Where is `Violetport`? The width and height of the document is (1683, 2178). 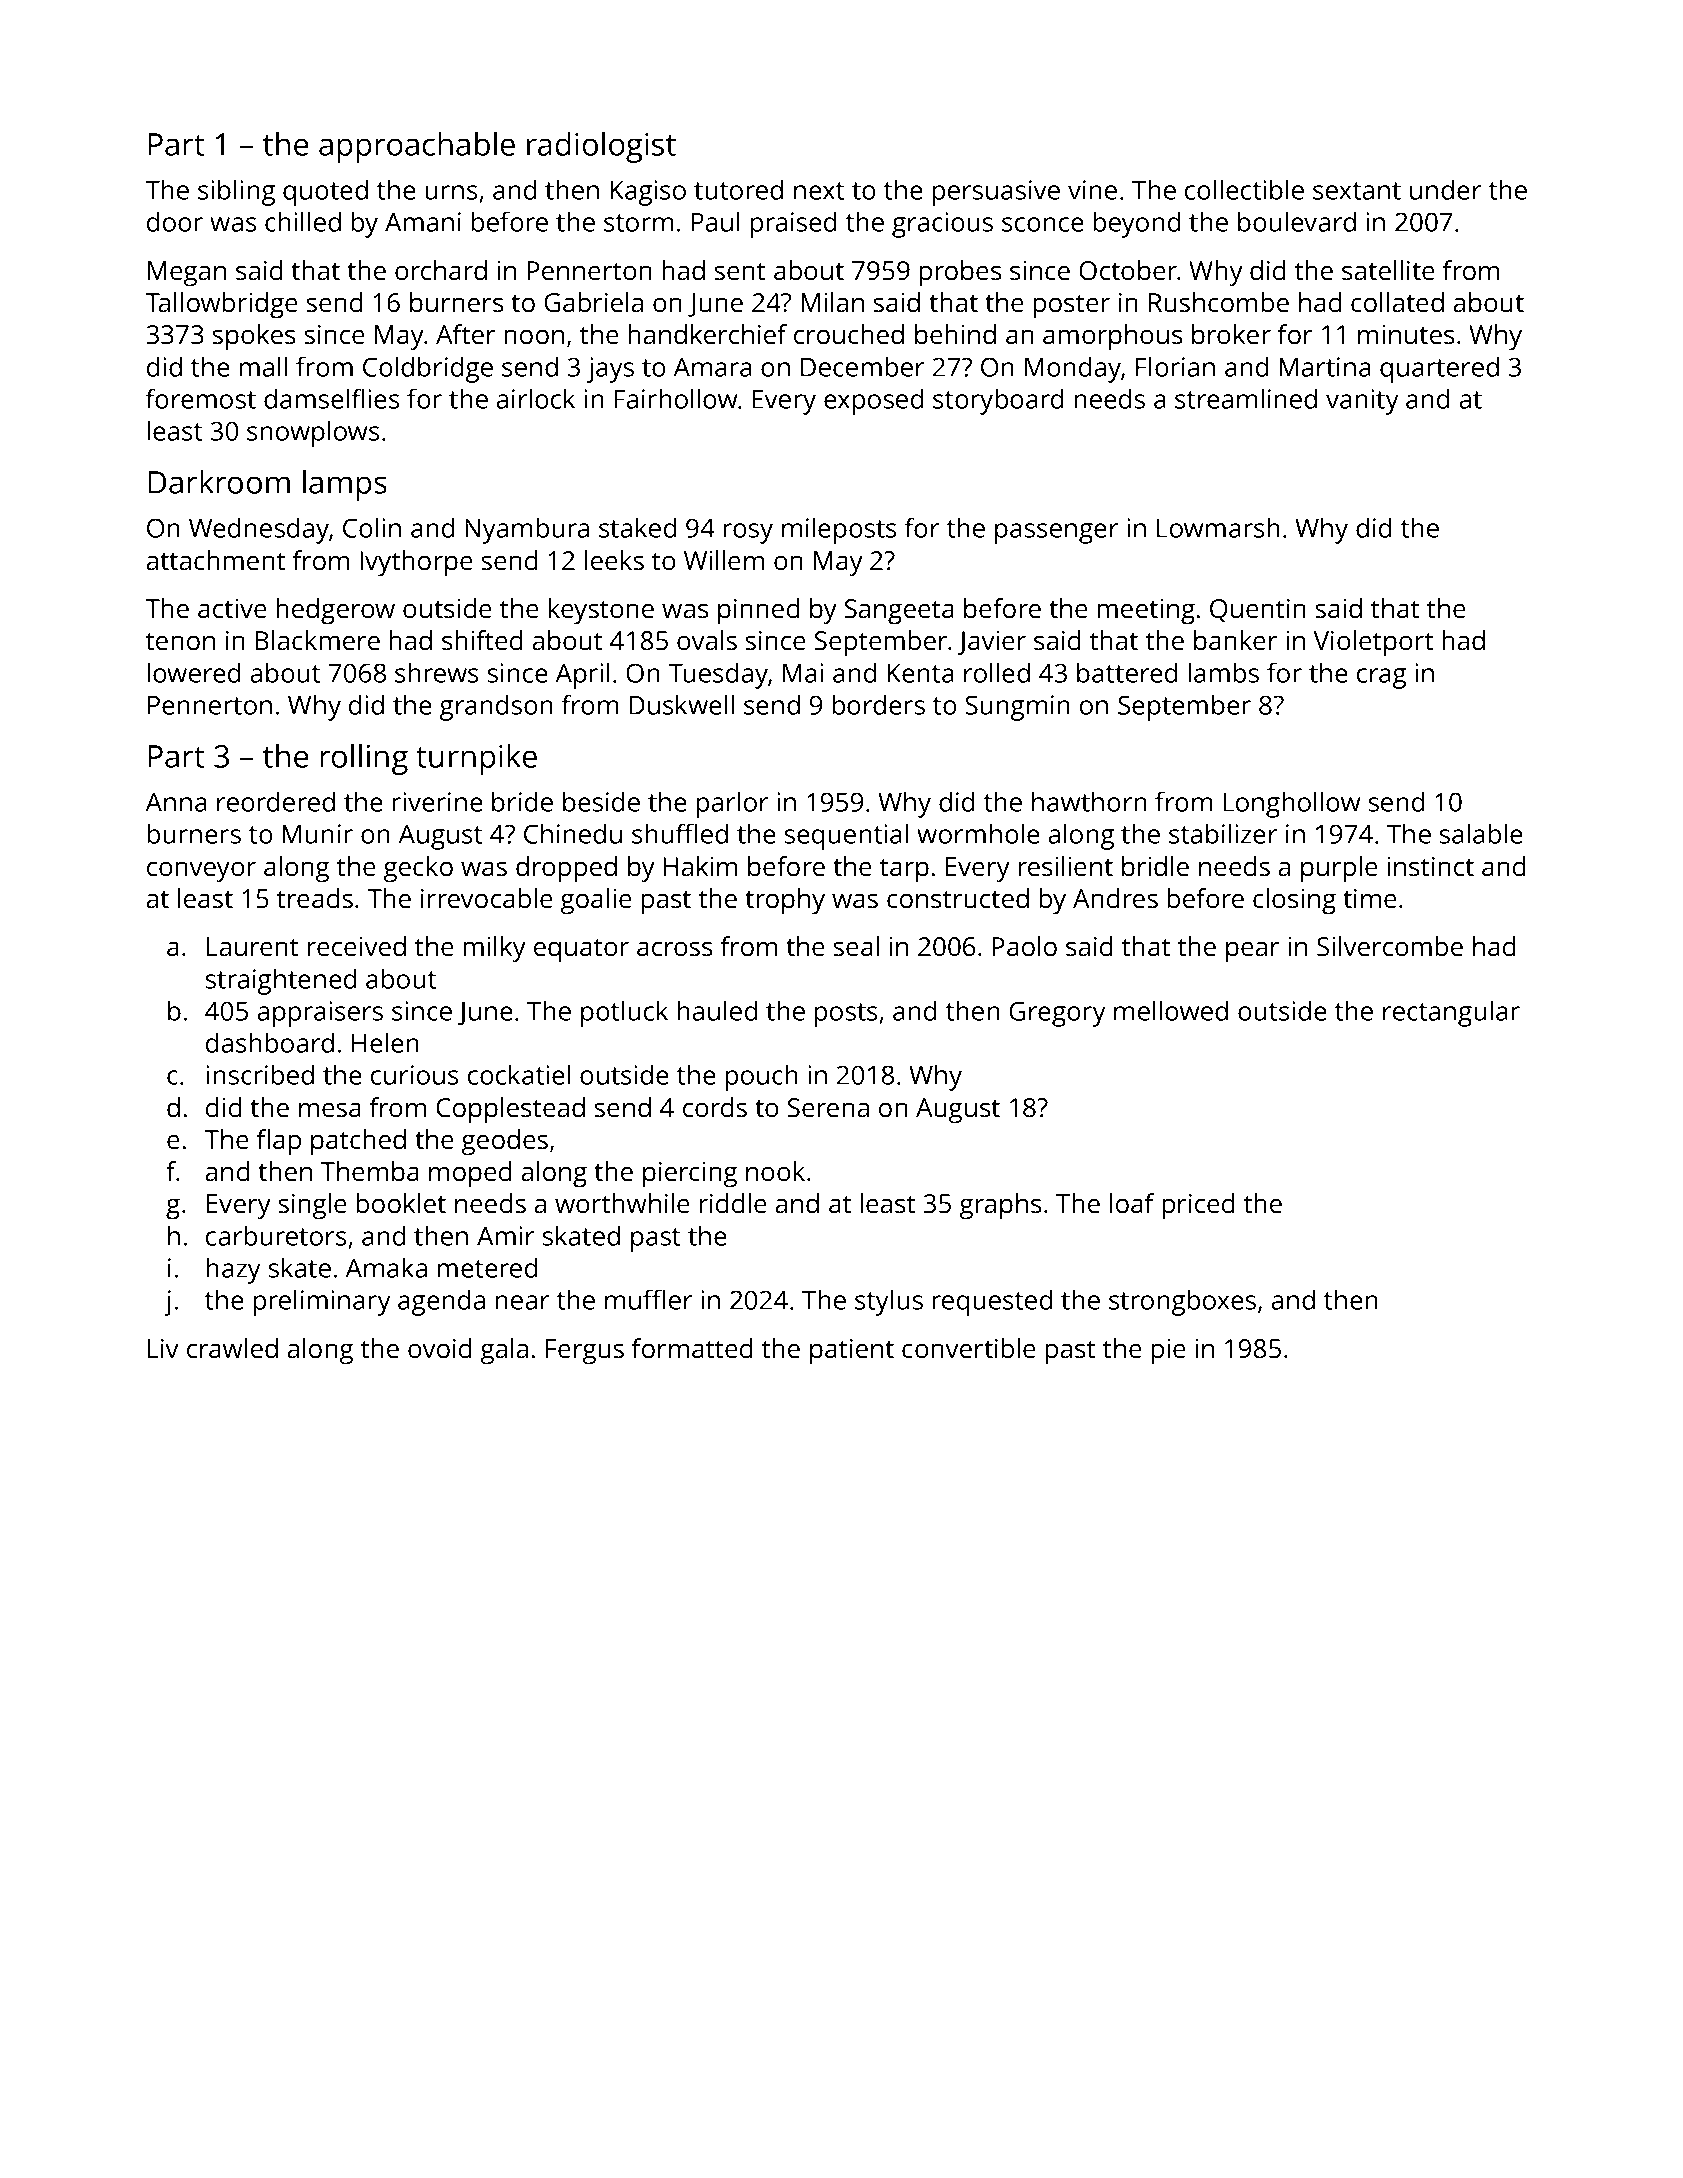 Violetport is located at coordinates (1373, 643).
